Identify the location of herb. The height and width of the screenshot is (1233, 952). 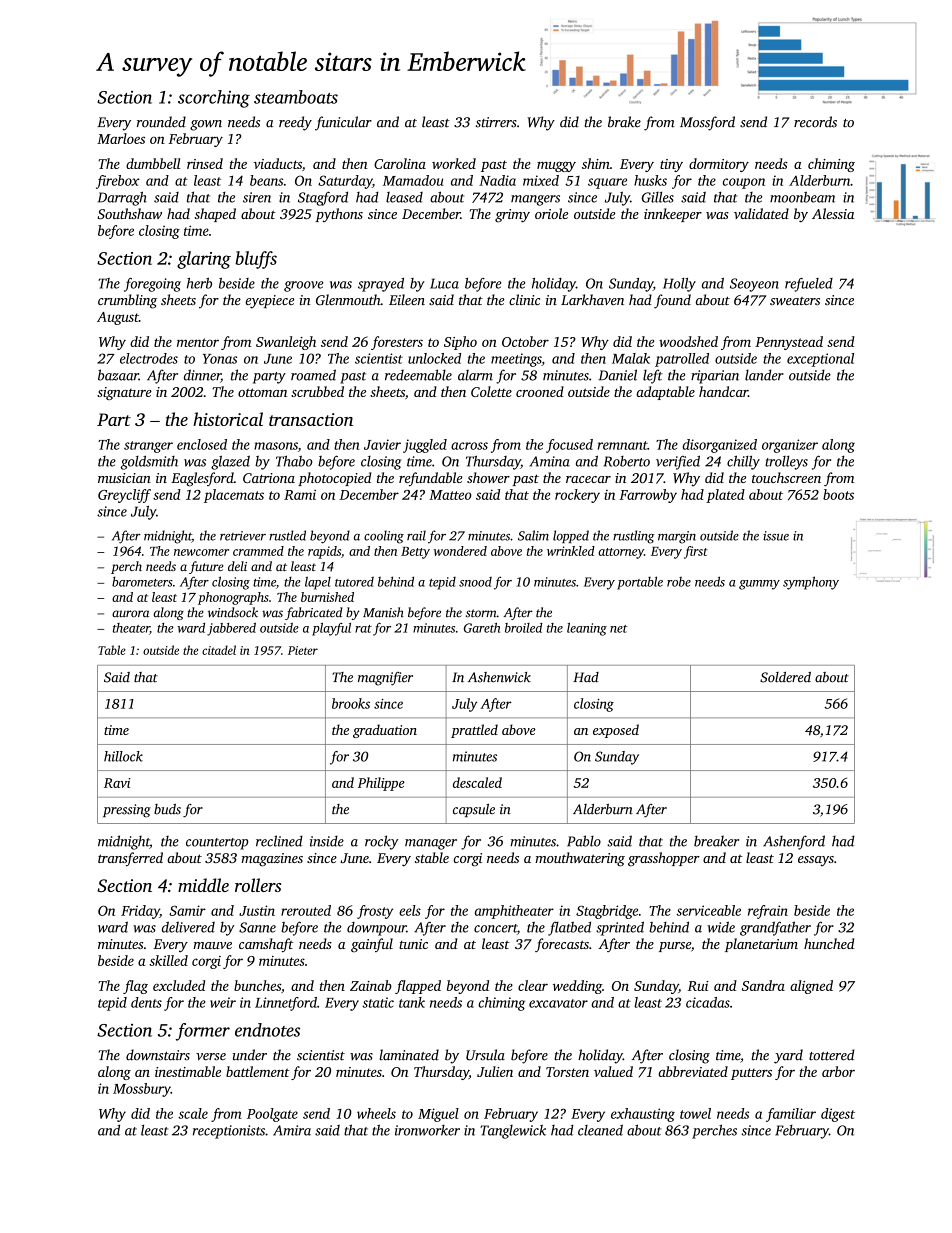
(199, 283).
